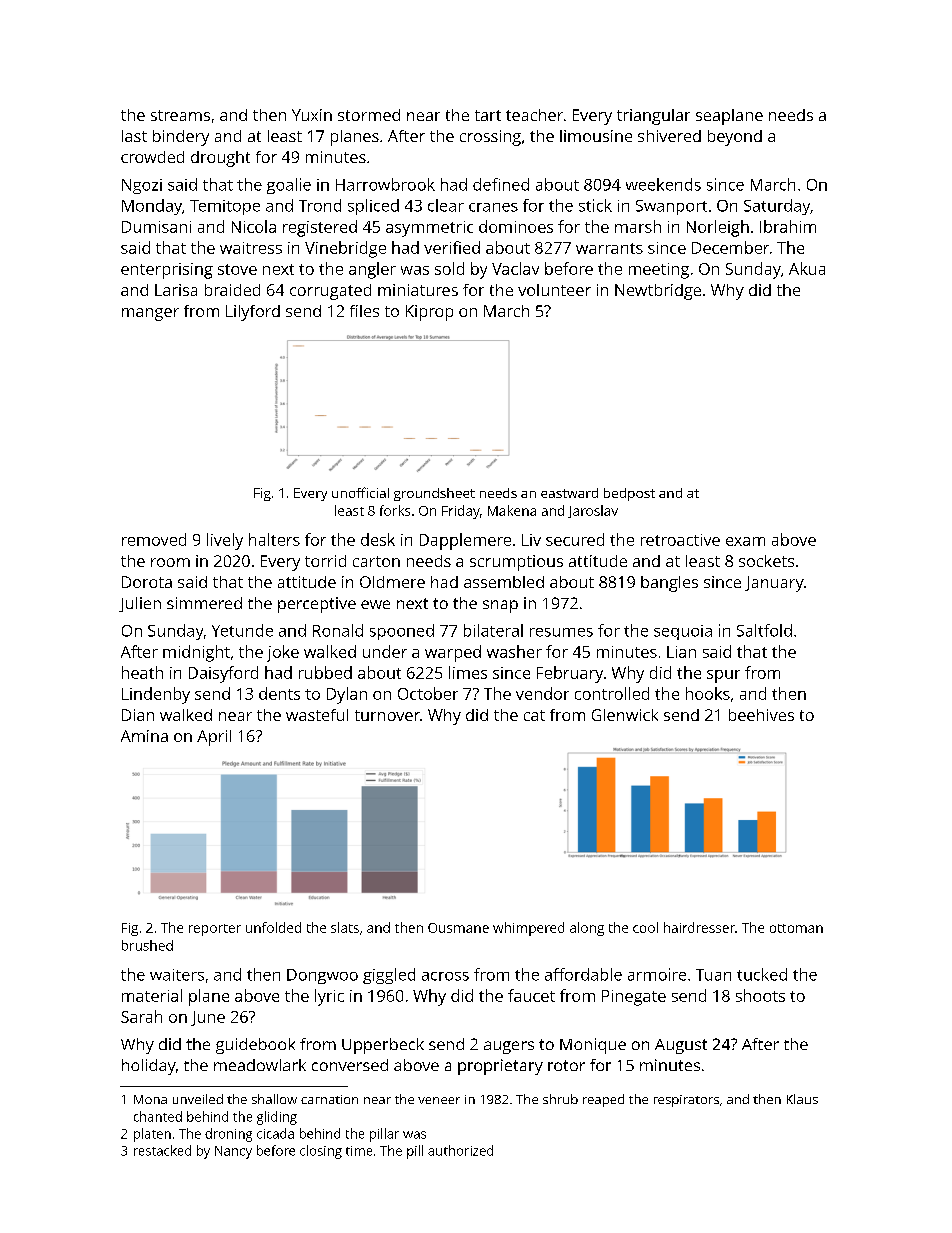 The width and height of the image is (952, 1233). I want to click on Akua, so click(807, 268).
